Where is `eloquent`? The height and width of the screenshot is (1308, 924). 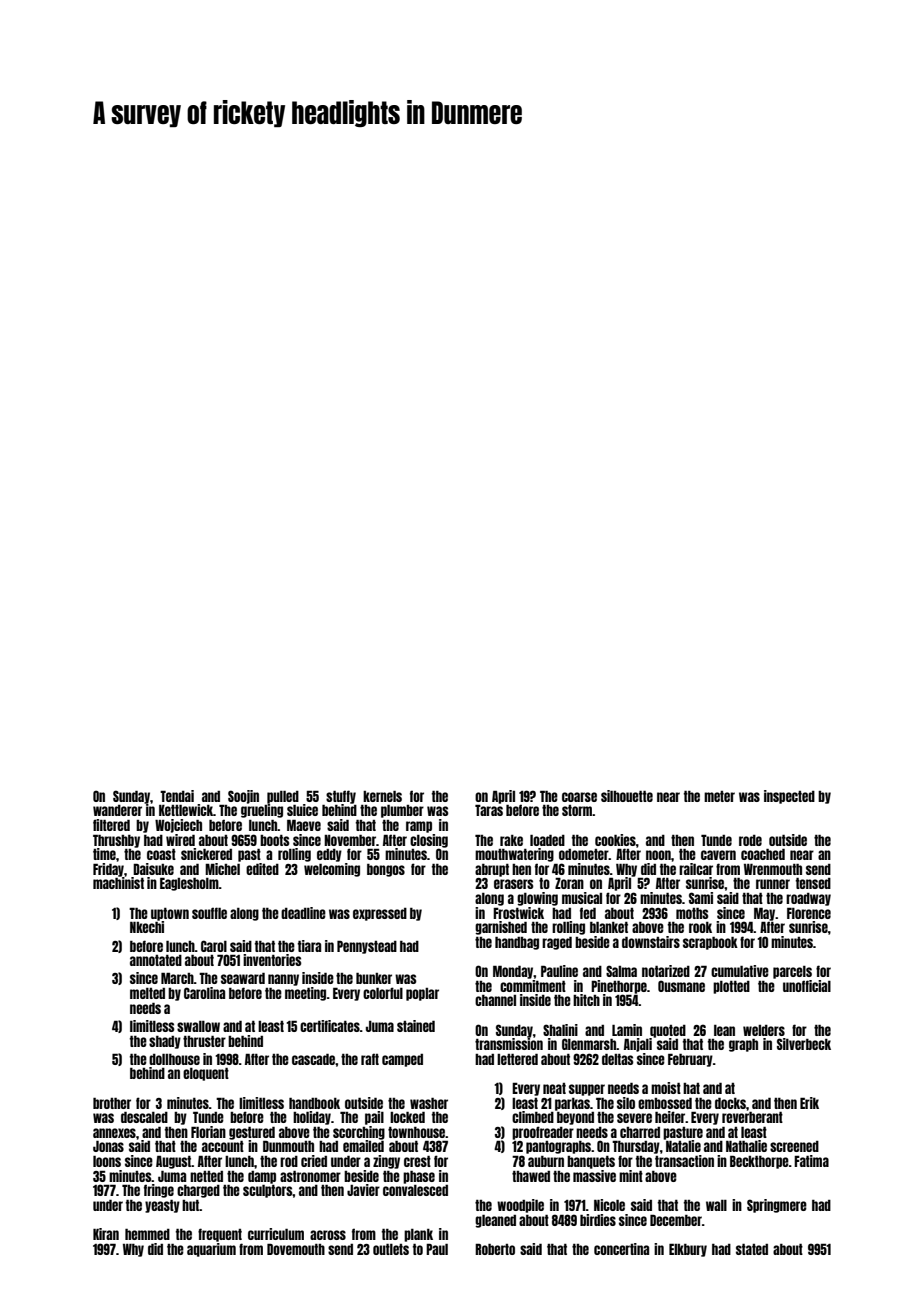 eloquent is located at coordinates (206, 1074).
